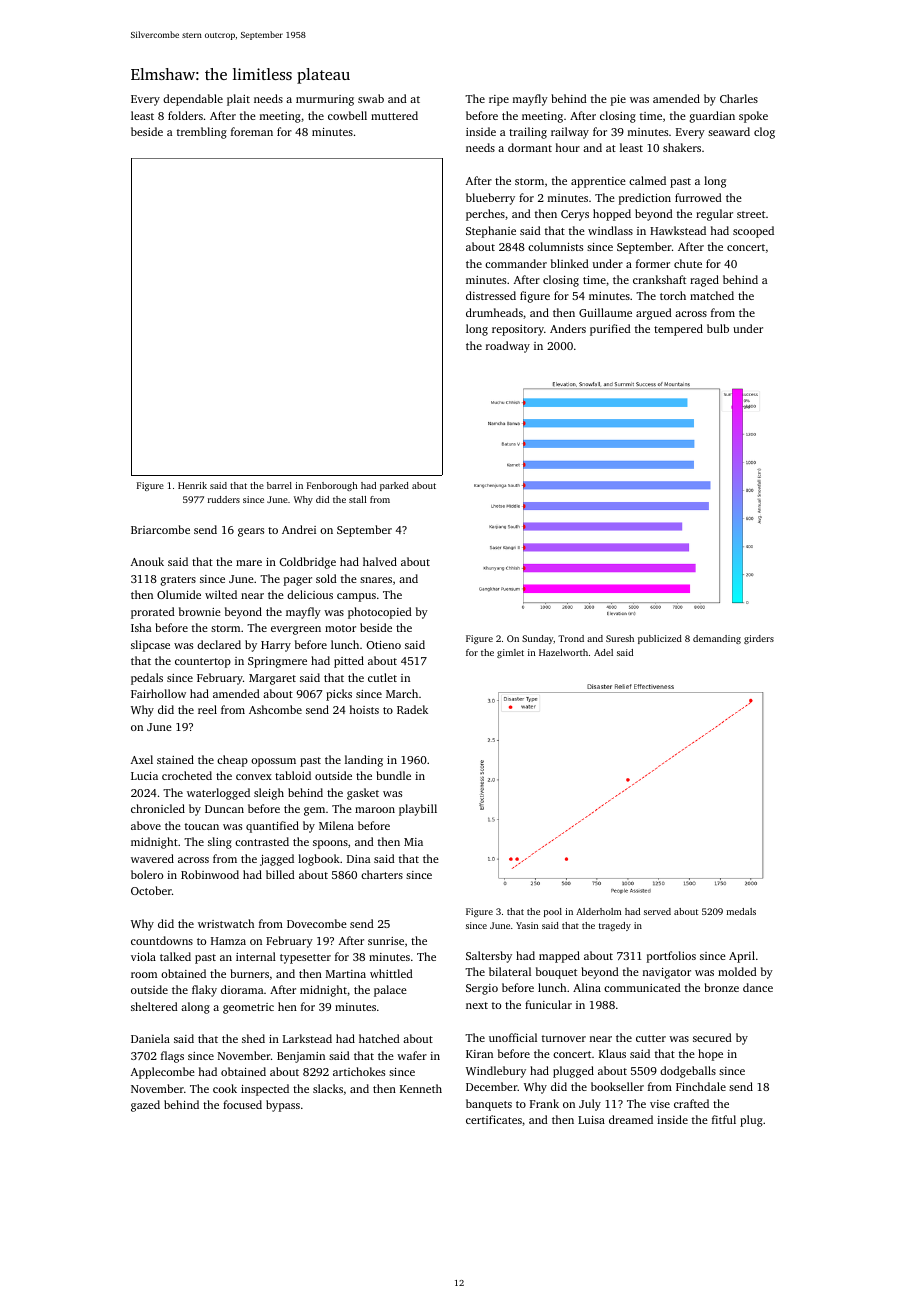  What do you see at coordinates (591, 1120) in the page?
I see `Luisa` at bounding box center [591, 1120].
